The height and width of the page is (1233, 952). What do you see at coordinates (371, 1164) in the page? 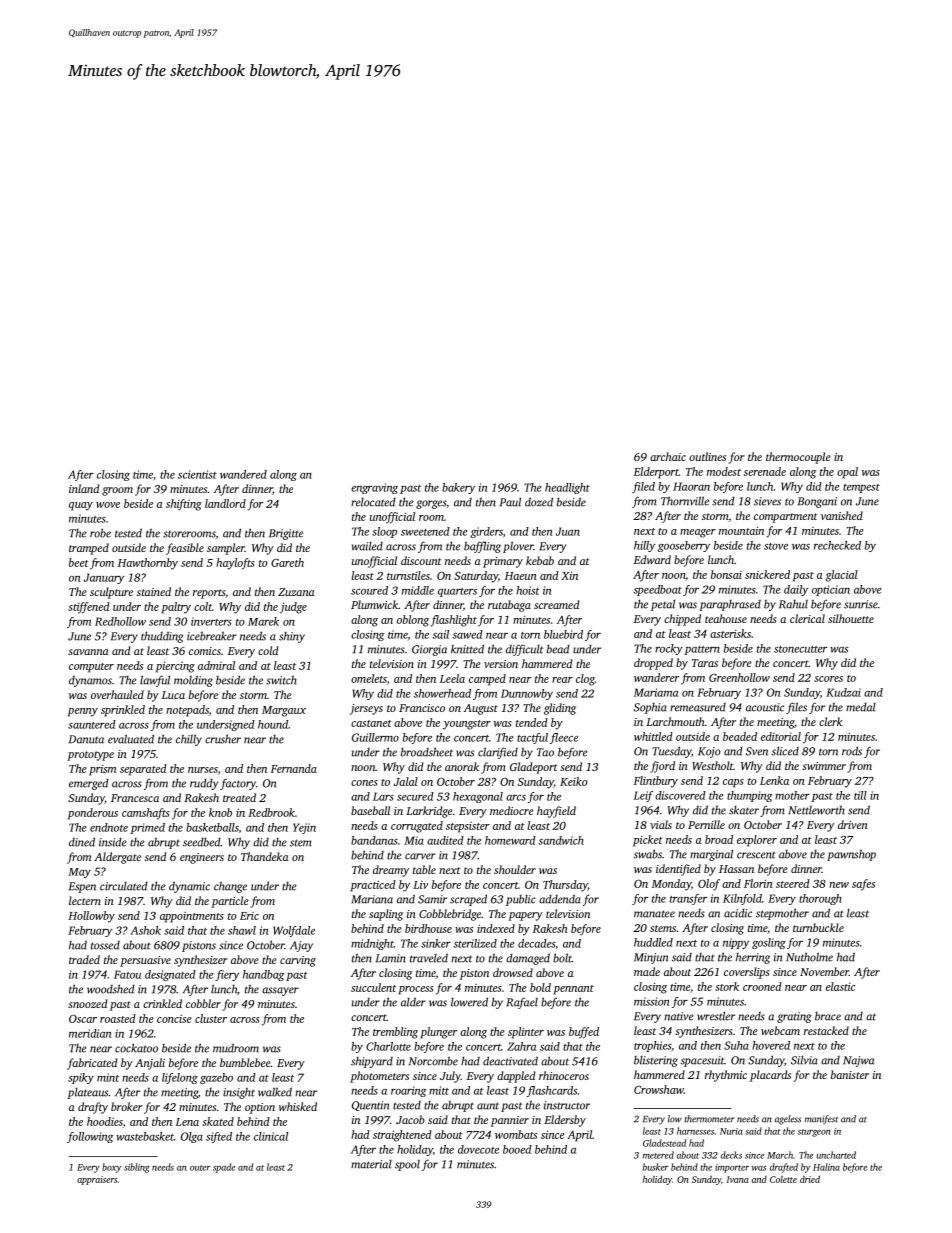
I see `material` at bounding box center [371, 1164].
